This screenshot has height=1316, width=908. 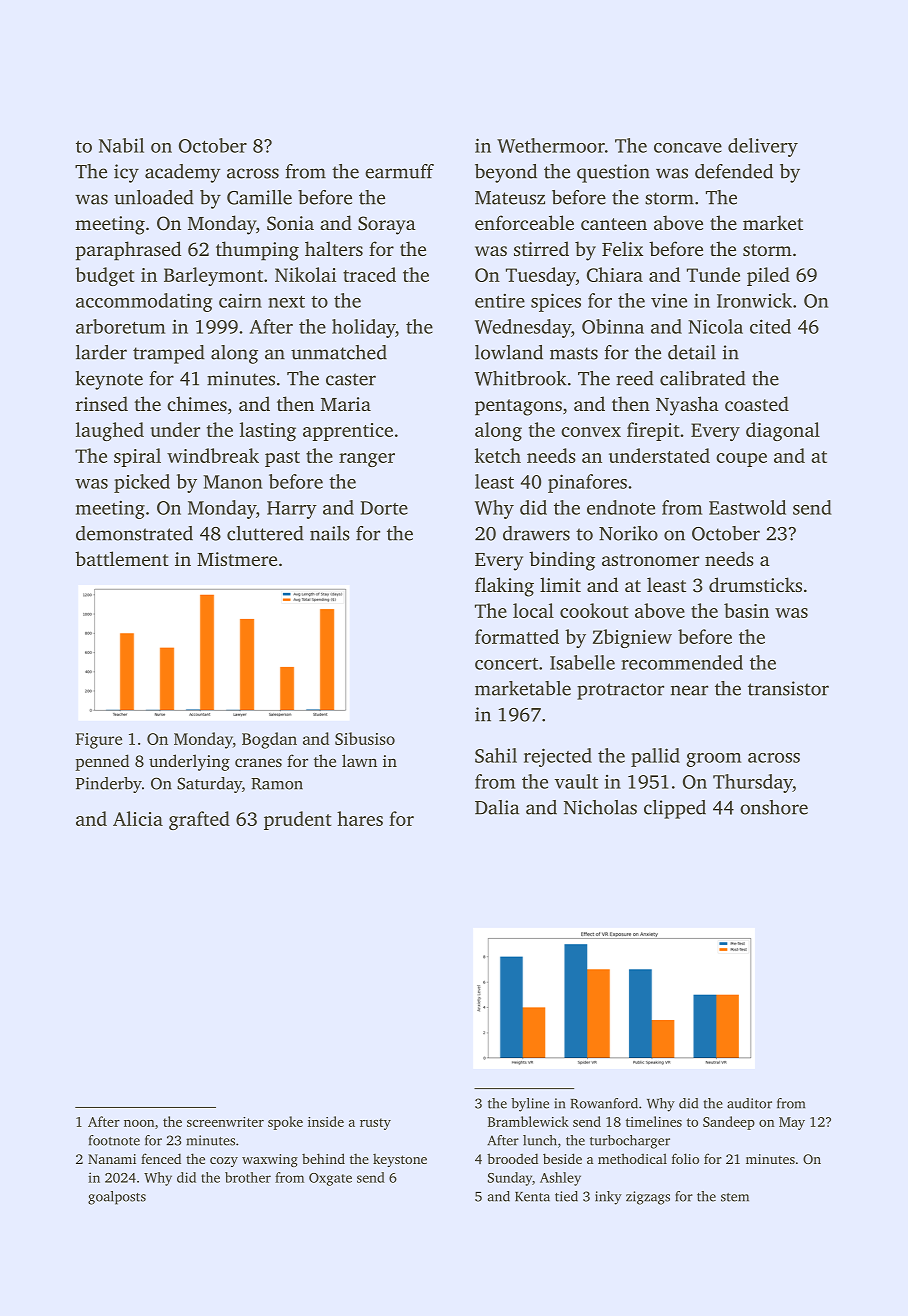 I want to click on Zbigniew, so click(x=632, y=638).
